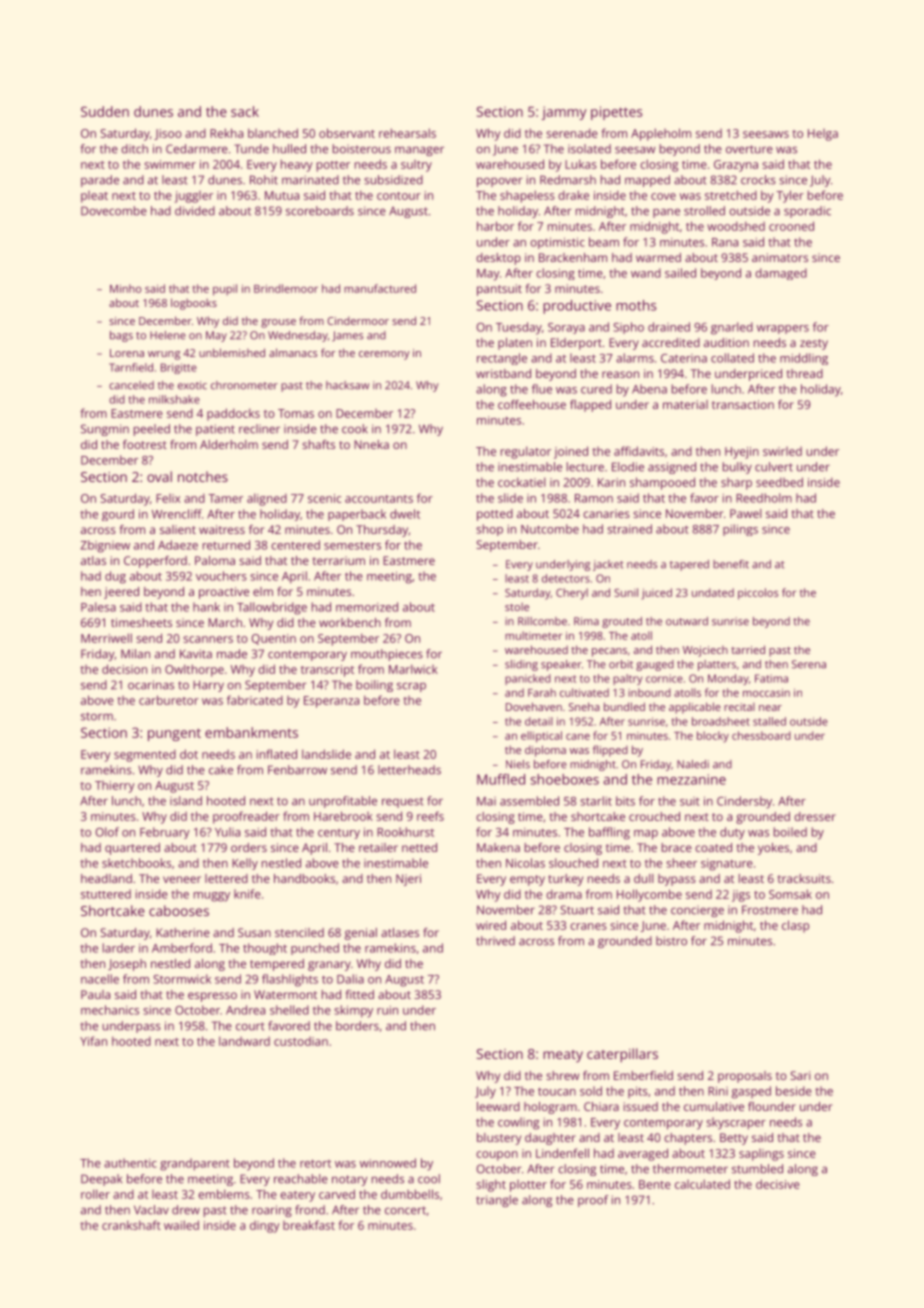  What do you see at coordinates (815, 816) in the screenshot?
I see `dresser` at bounding box center [815, 816].
